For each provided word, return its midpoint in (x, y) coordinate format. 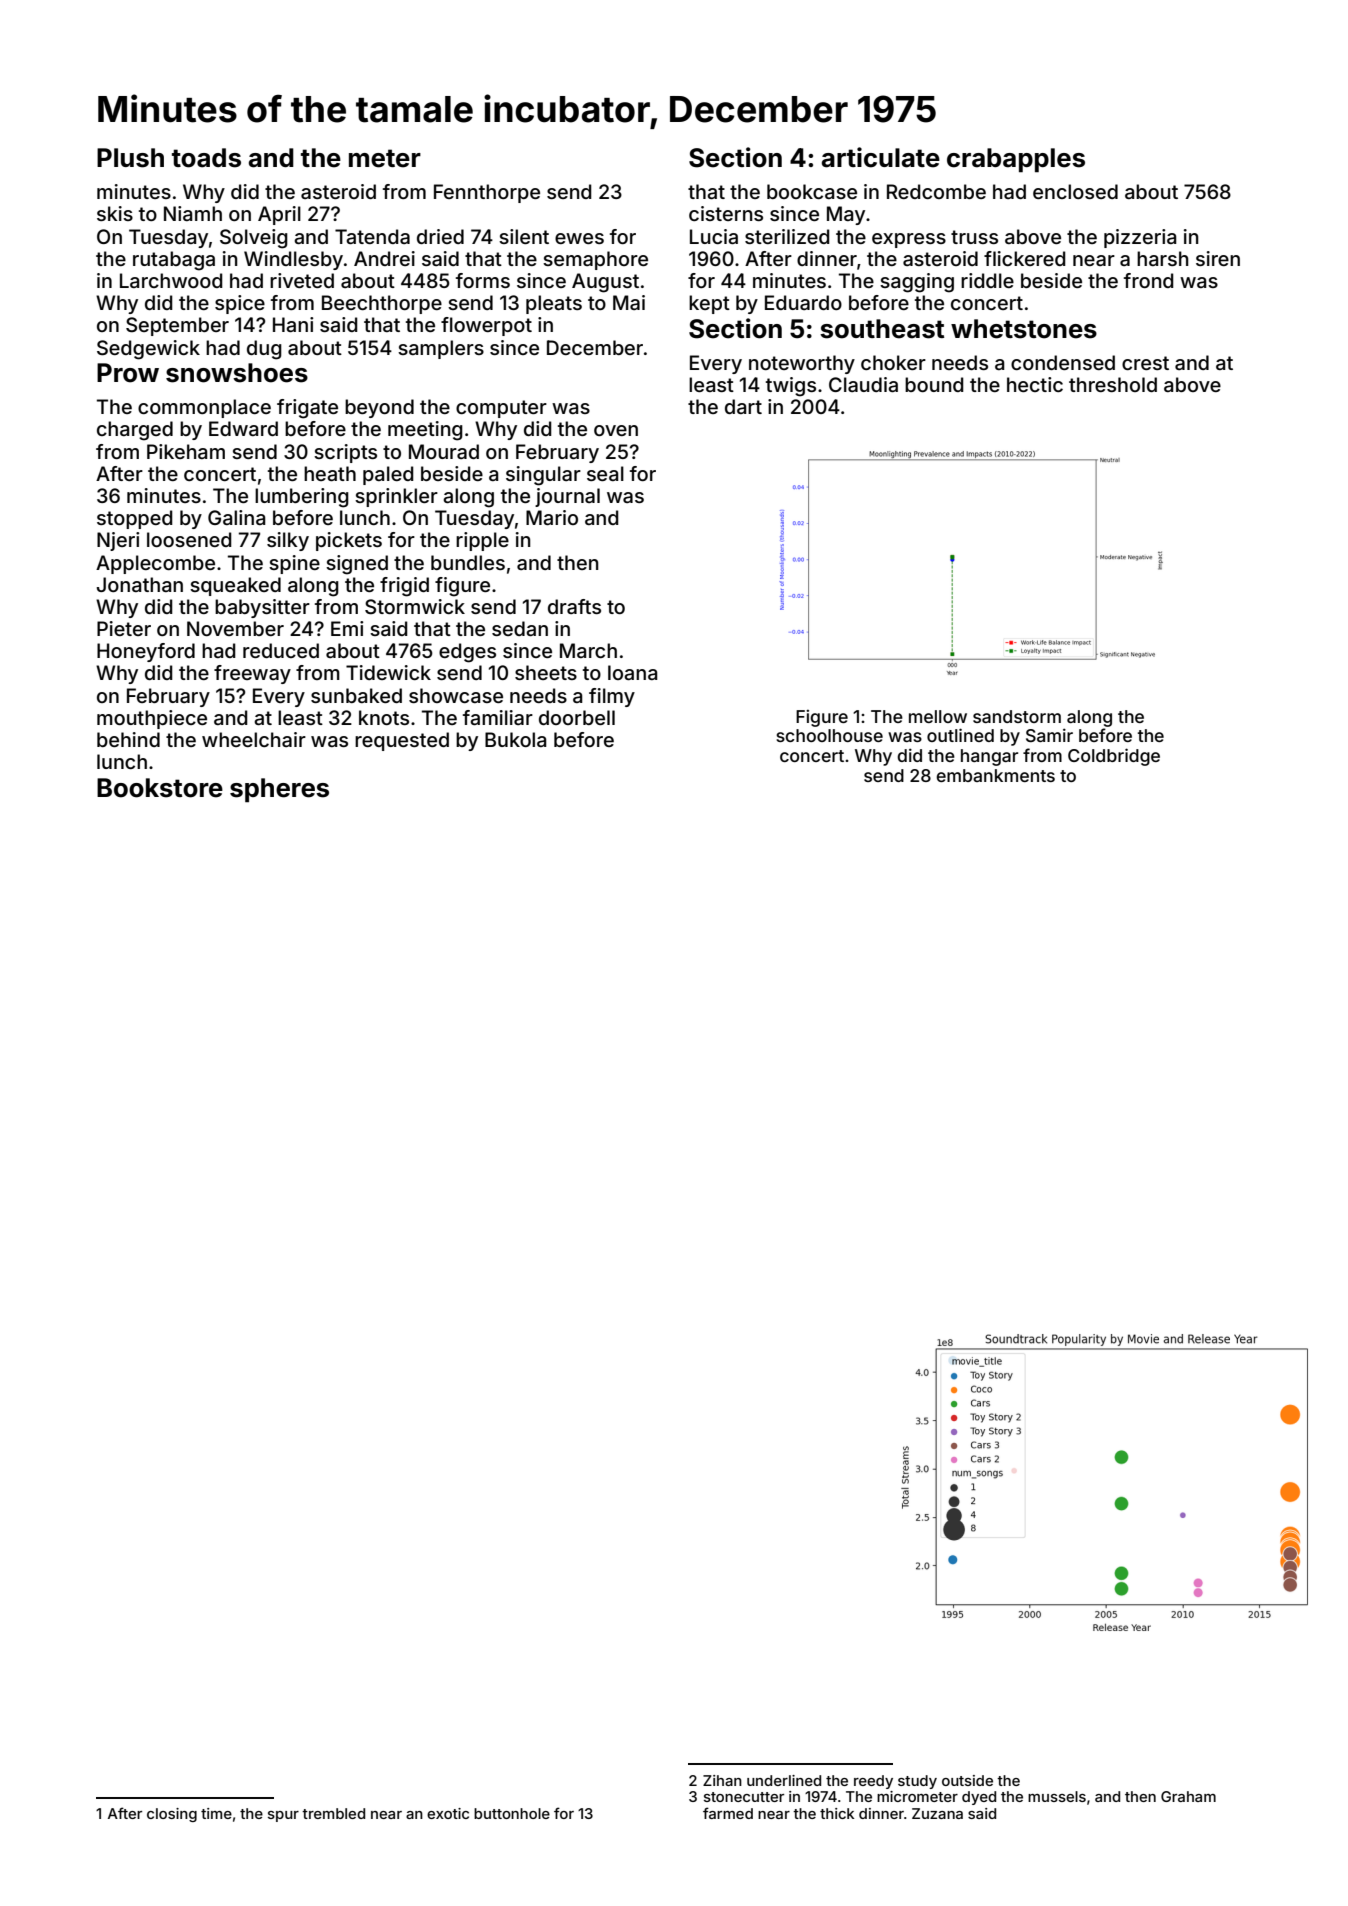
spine (294, 564)
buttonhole (512, 1813)
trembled (333, 1813)
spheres (279, 790)
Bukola (515, 739)
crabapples (1016, 160)
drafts (574, 606)
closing (172, 1815)
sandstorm (1017, 716)
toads (206, 158)
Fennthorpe (487, 193)
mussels (1057, 1796)
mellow (938, 716)
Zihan (722, 1780)
